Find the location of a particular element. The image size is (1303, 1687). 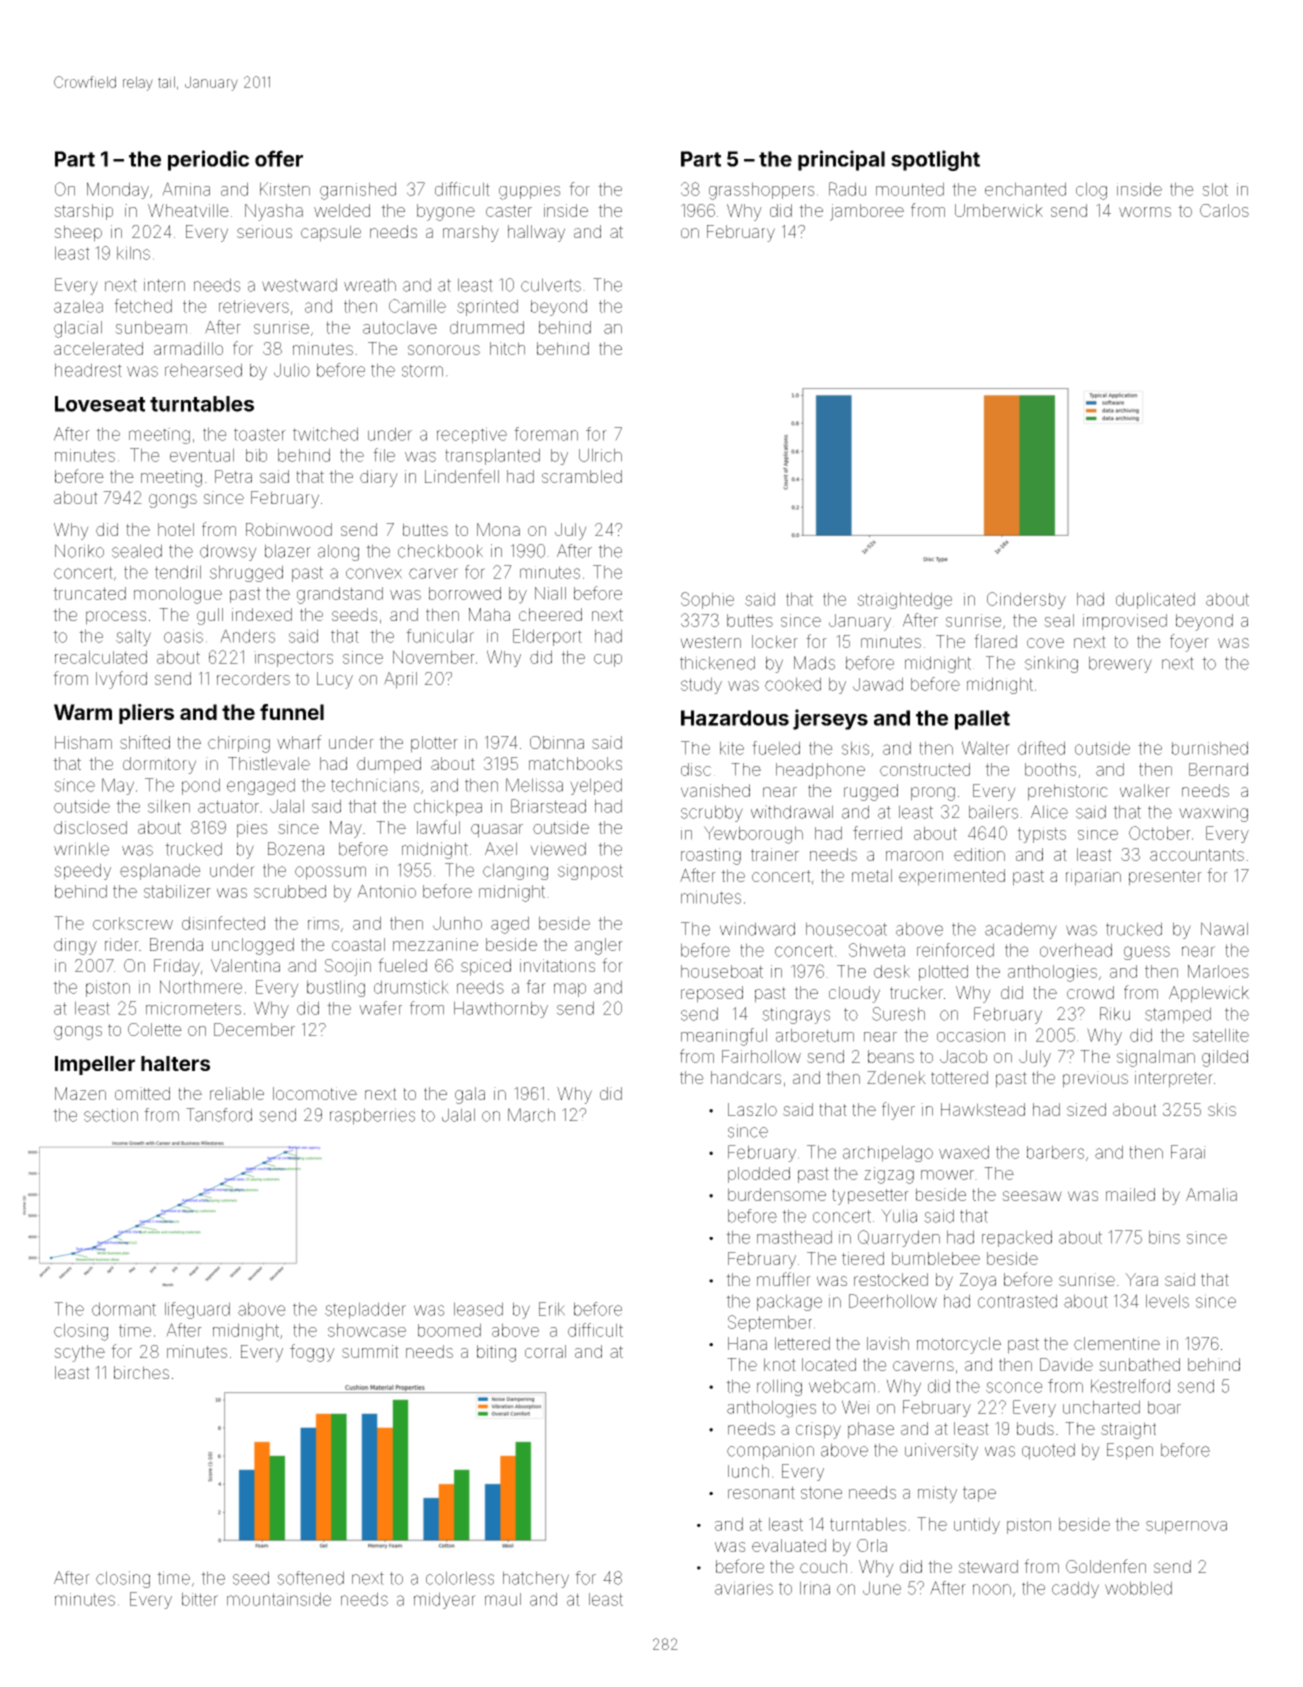

constructed is located at coordinates (925, 769).
